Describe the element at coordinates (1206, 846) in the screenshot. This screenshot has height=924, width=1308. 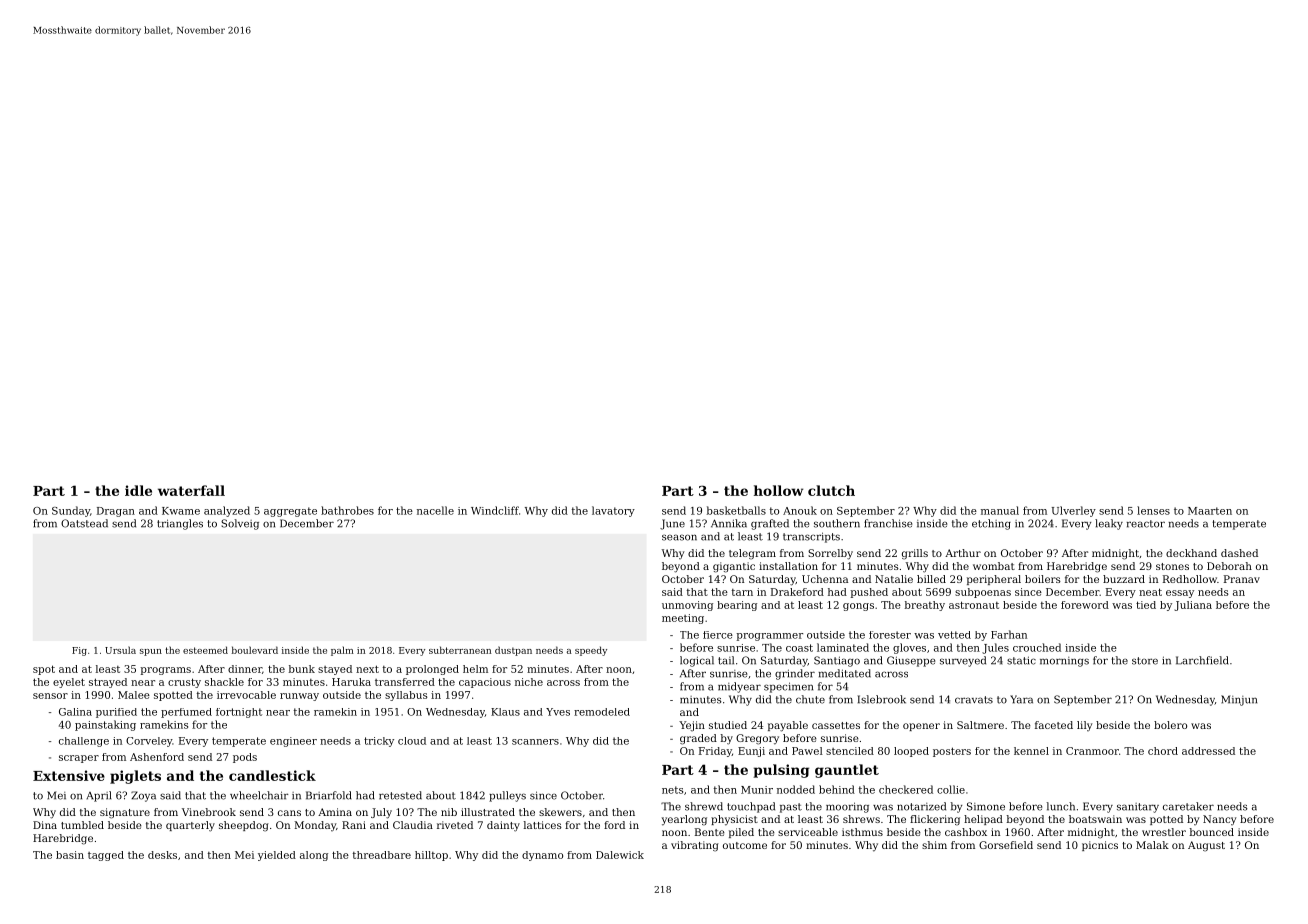
I see `August` at that location.
